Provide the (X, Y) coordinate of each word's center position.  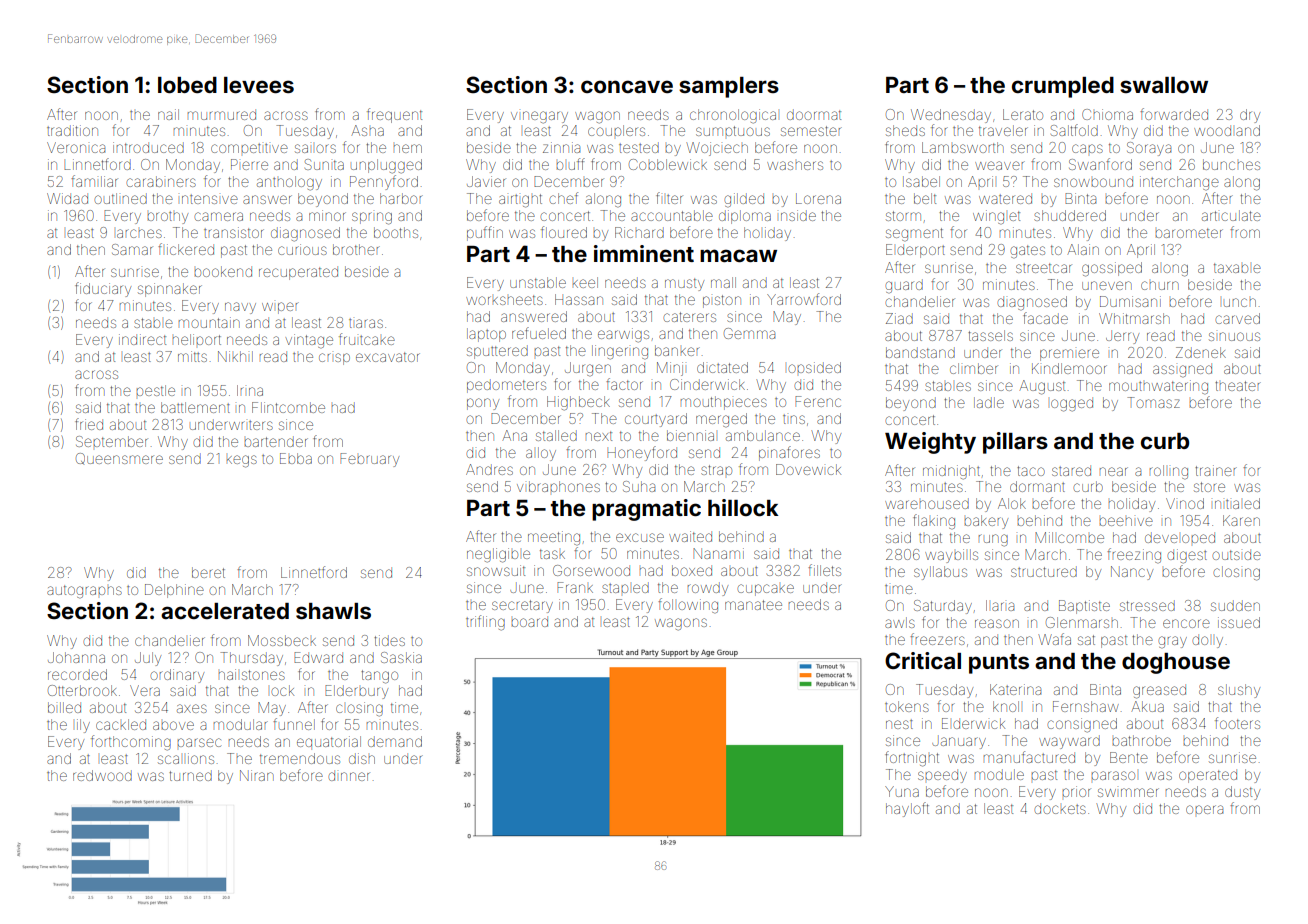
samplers (729, 87)
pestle (155, 390)
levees (259, 85)
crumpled (1063, 87)
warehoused (927, 503)
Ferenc (818, 401)
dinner (349, 775)
